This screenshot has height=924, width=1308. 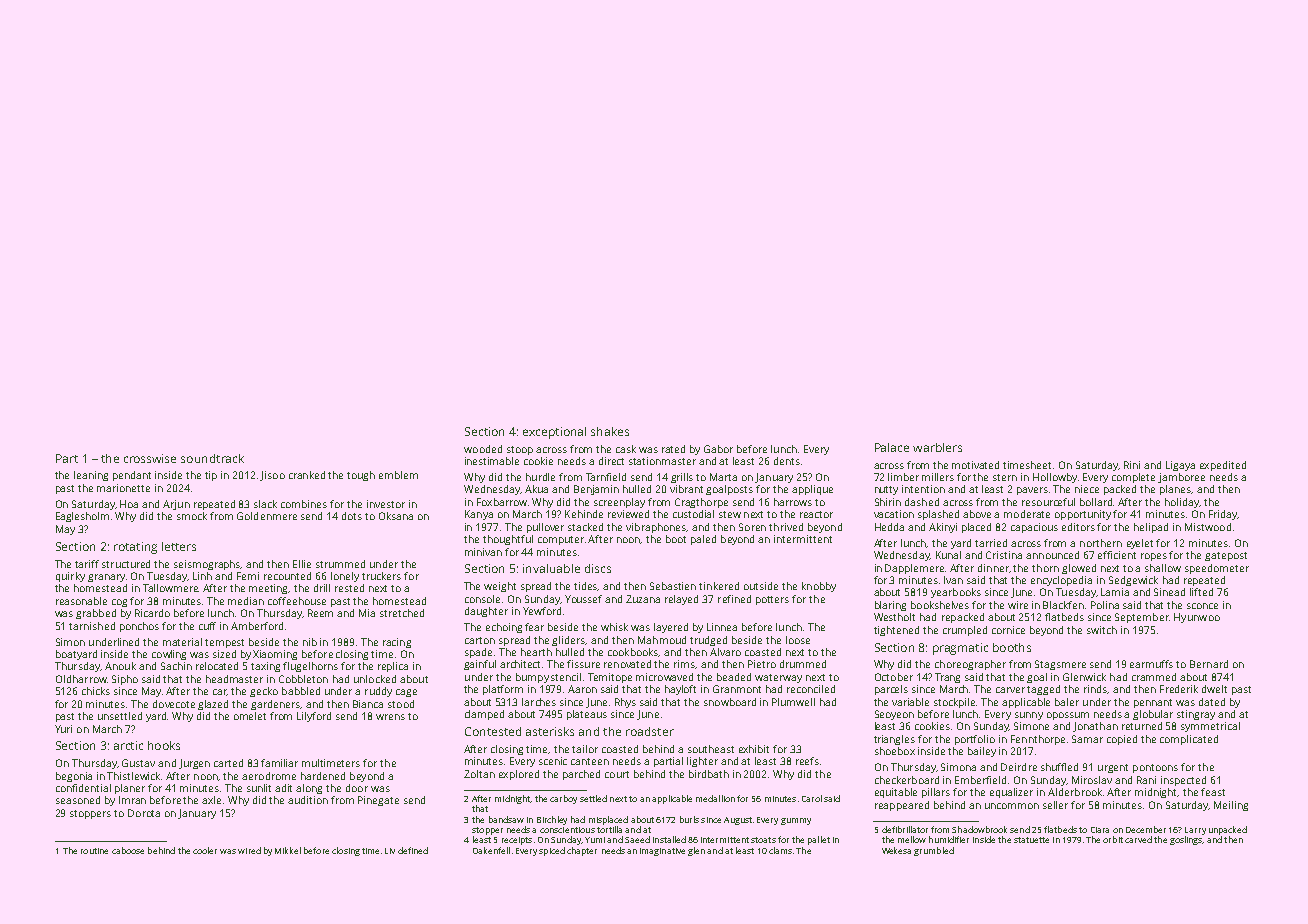 What do you see at coordinates (1202, 606) in the screenshot?
I see `sconce` at bounding box center [1202, 606].
